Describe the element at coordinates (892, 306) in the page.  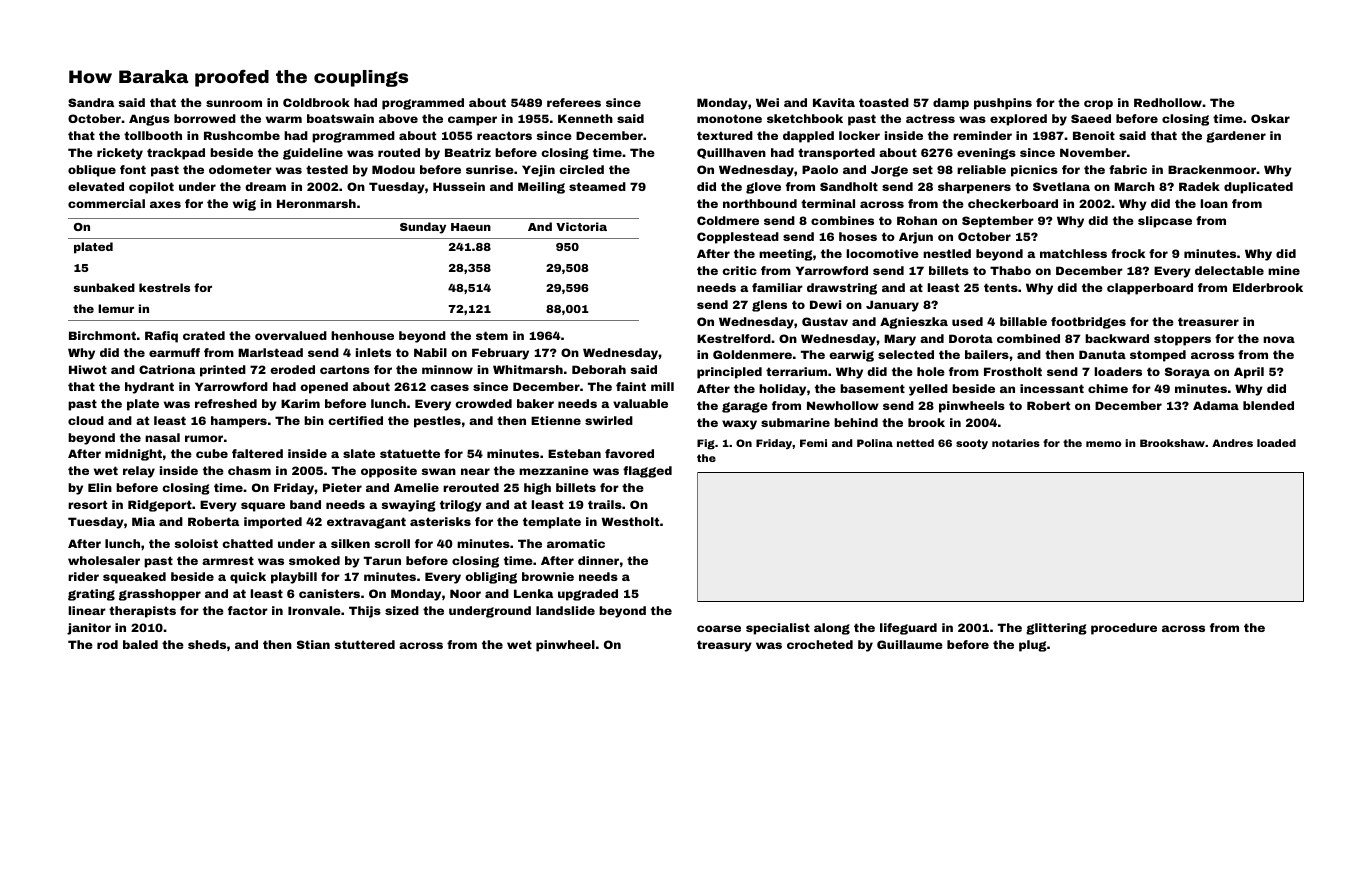
I see `January` at that location.
